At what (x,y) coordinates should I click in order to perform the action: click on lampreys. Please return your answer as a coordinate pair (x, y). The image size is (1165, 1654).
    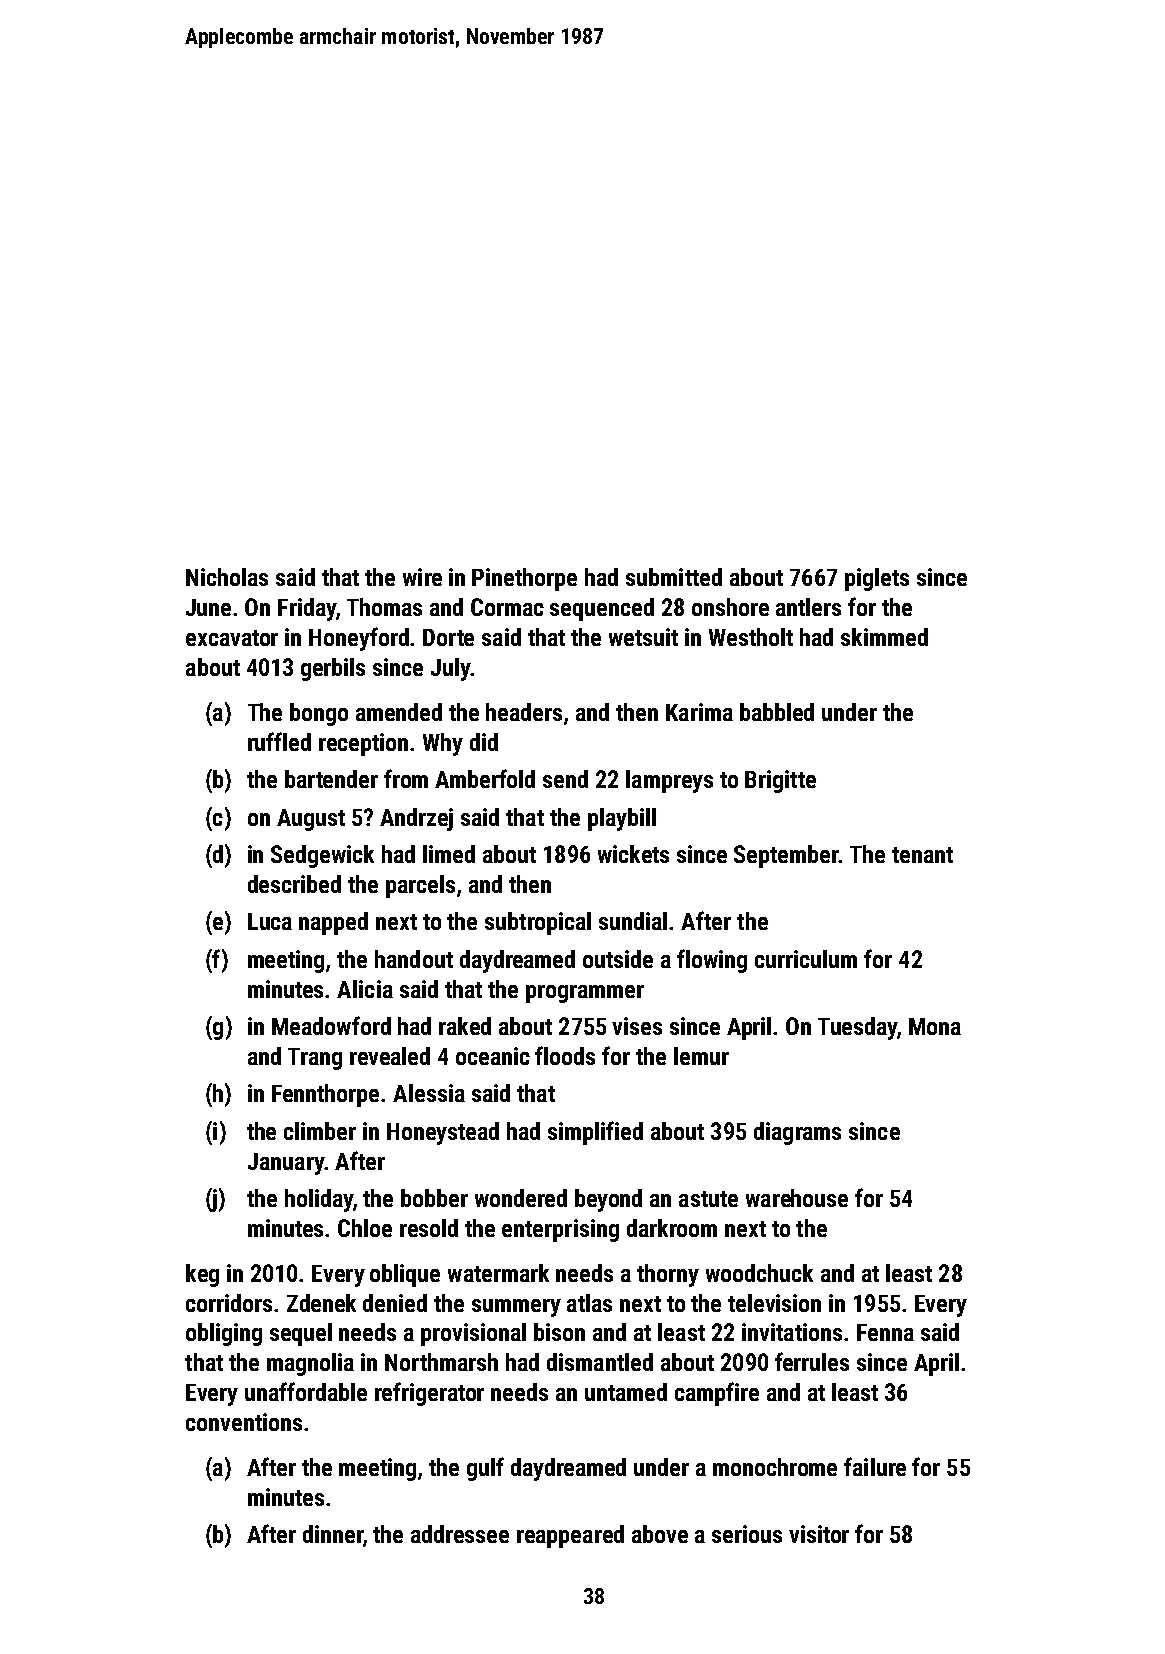
    Looking at the image, I should click on (669, 781).
